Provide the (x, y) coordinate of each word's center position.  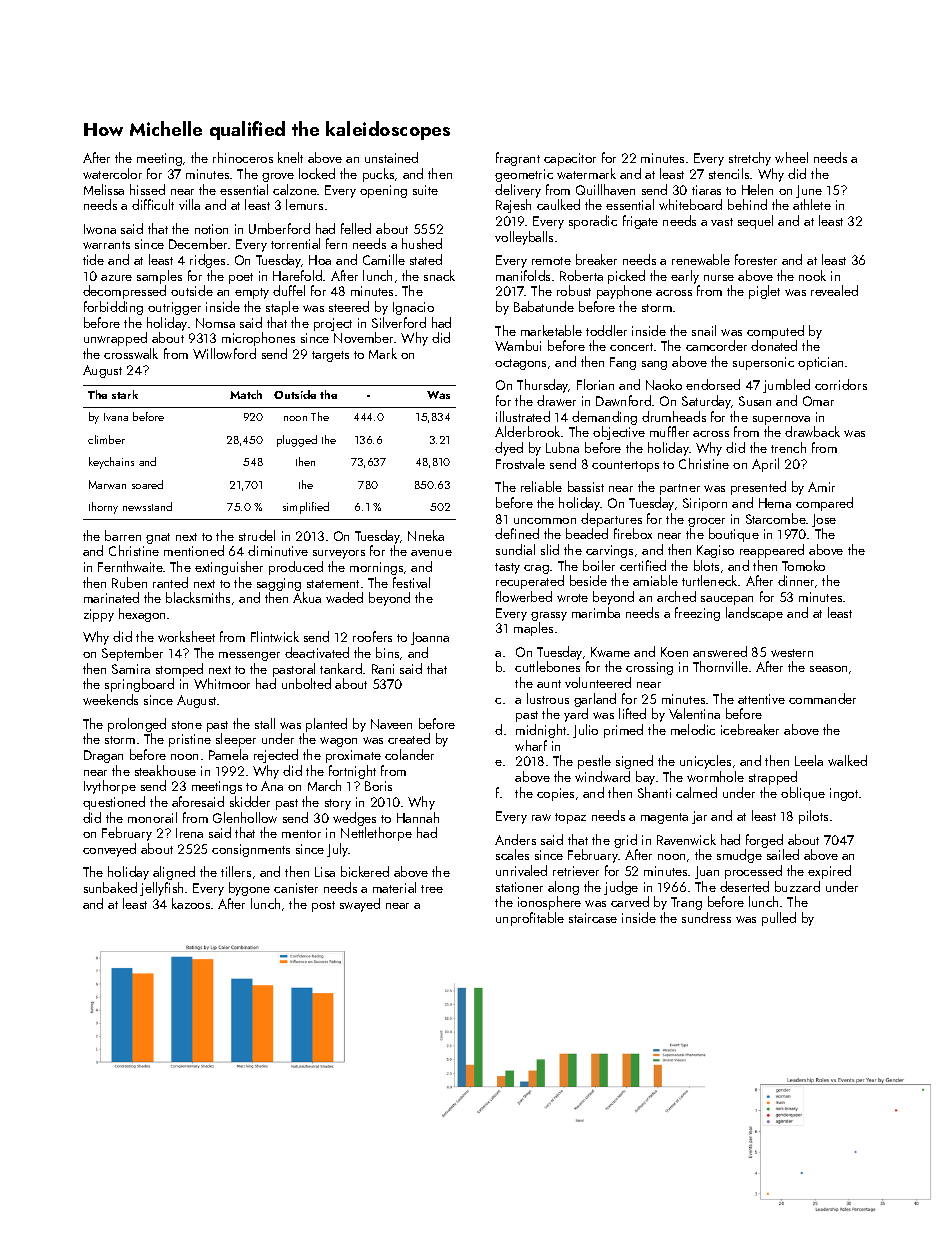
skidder (250, 801)
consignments (251, 850)
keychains (111, 463)
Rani (383, 669)
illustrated (523, 416)
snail (704, 330)
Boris (378, 786)
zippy (99, 615)
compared (824, 504)
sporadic (593, 222)
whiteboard (690, 204)
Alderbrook (527, 431)
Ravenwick (686, 839)
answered (720, 651)
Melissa (104, 189)
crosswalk (131, 353)
